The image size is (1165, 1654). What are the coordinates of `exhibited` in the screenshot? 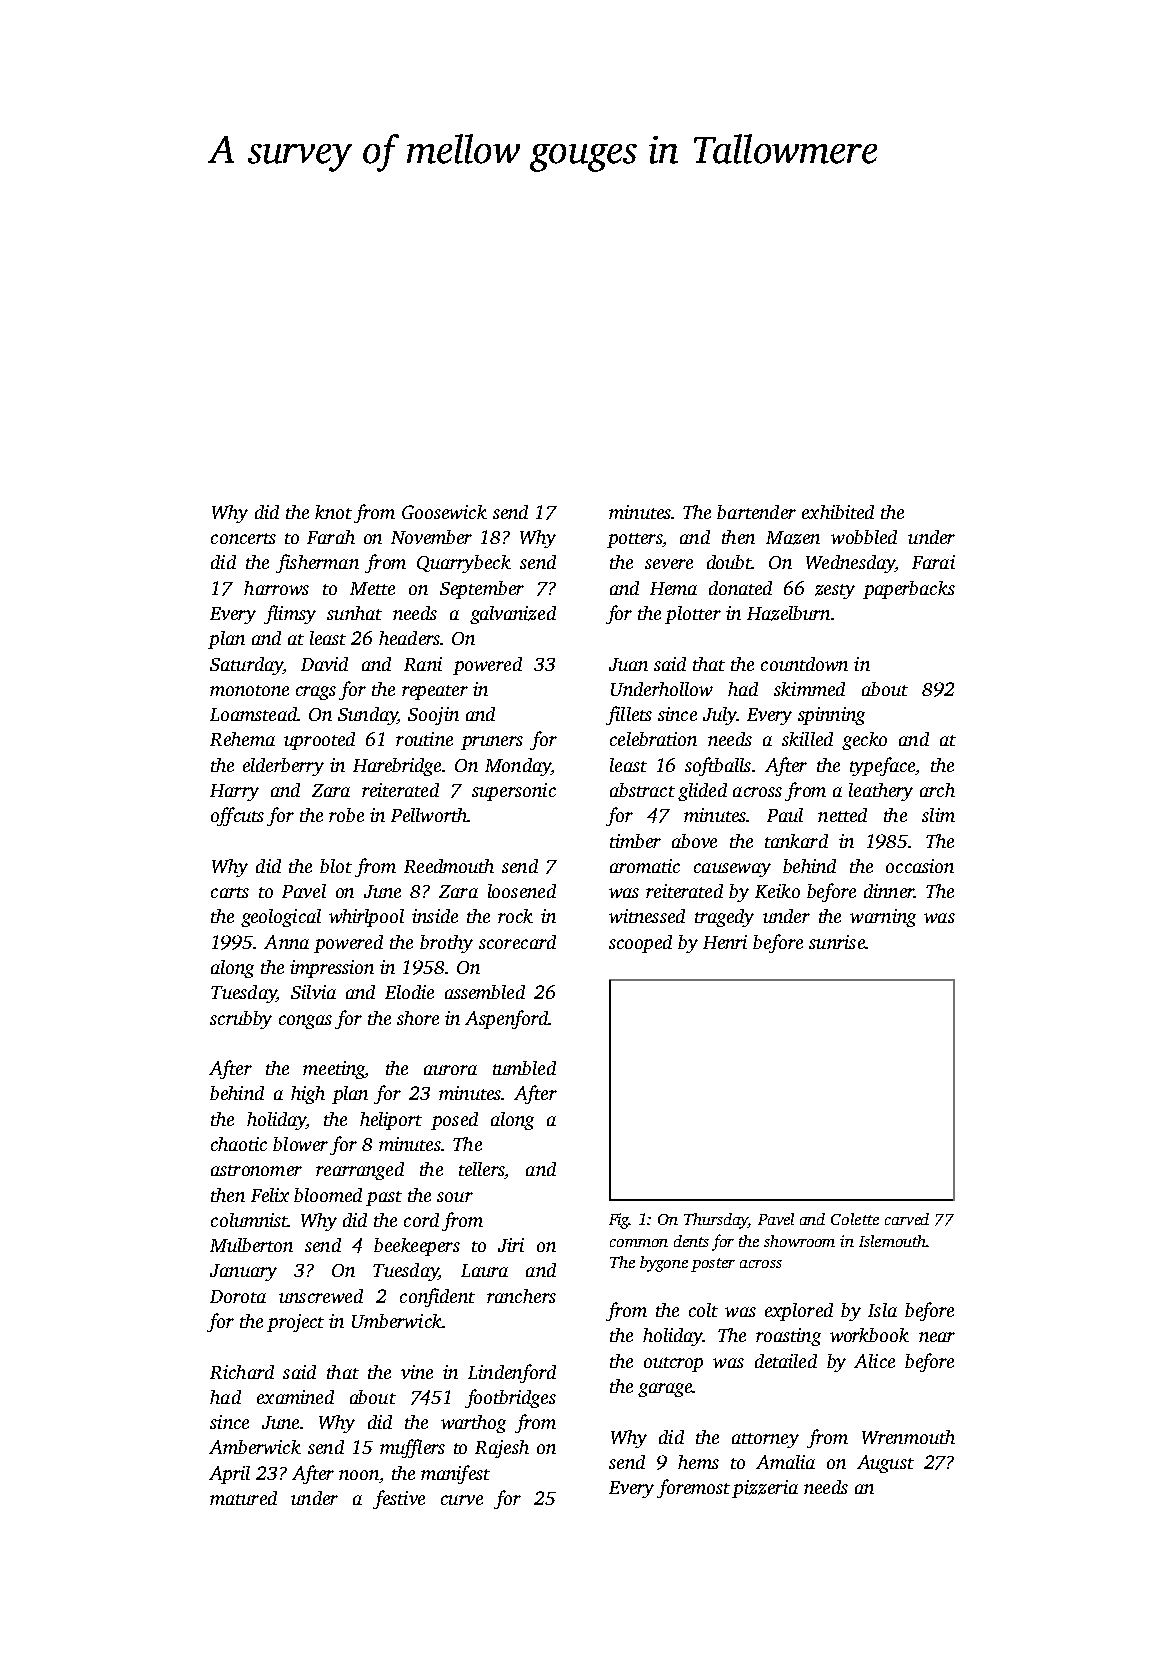 It's located at (838, 512).
